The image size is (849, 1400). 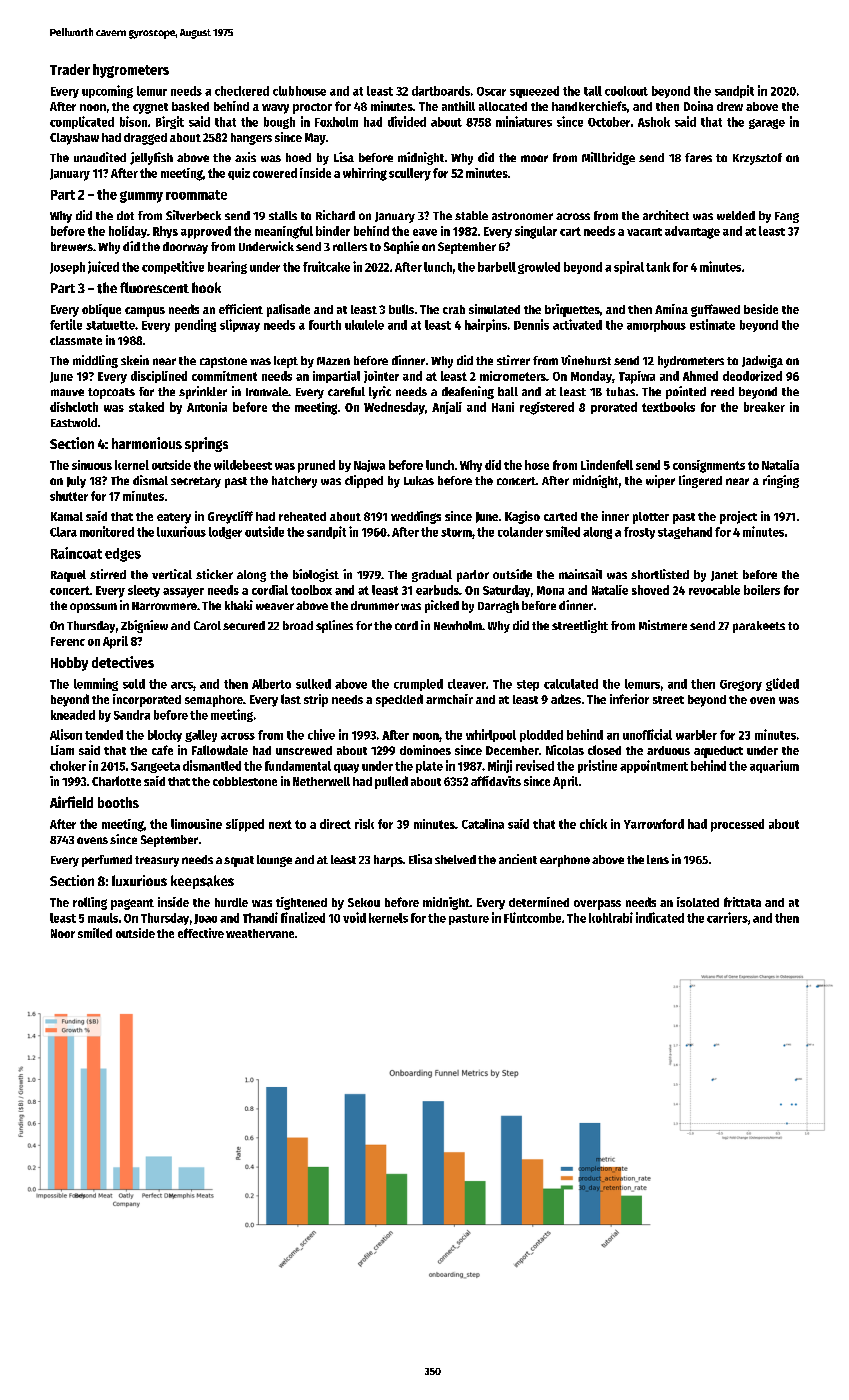 What do you see at coordinates (63, 933) in the screenshot?
I see `Noor` at bounding box center [63, 933].
